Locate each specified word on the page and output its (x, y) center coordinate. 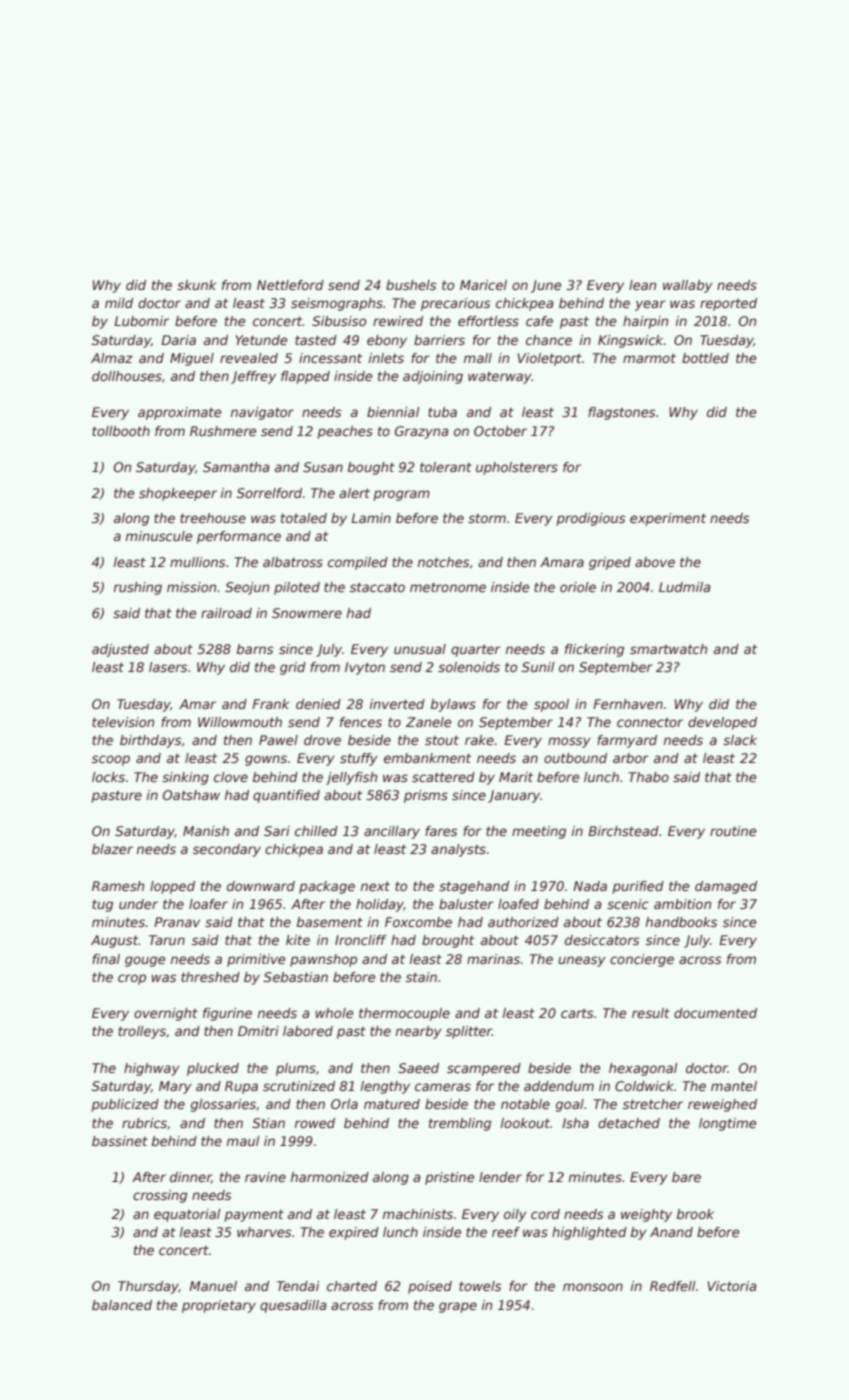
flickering (594, 650)
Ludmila (685, 587)
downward (261, 886)
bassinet (120, 1141)
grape (458, 1307)
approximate (180, 413)
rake (479, 740)
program (401, 495)
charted (352, 1286)
